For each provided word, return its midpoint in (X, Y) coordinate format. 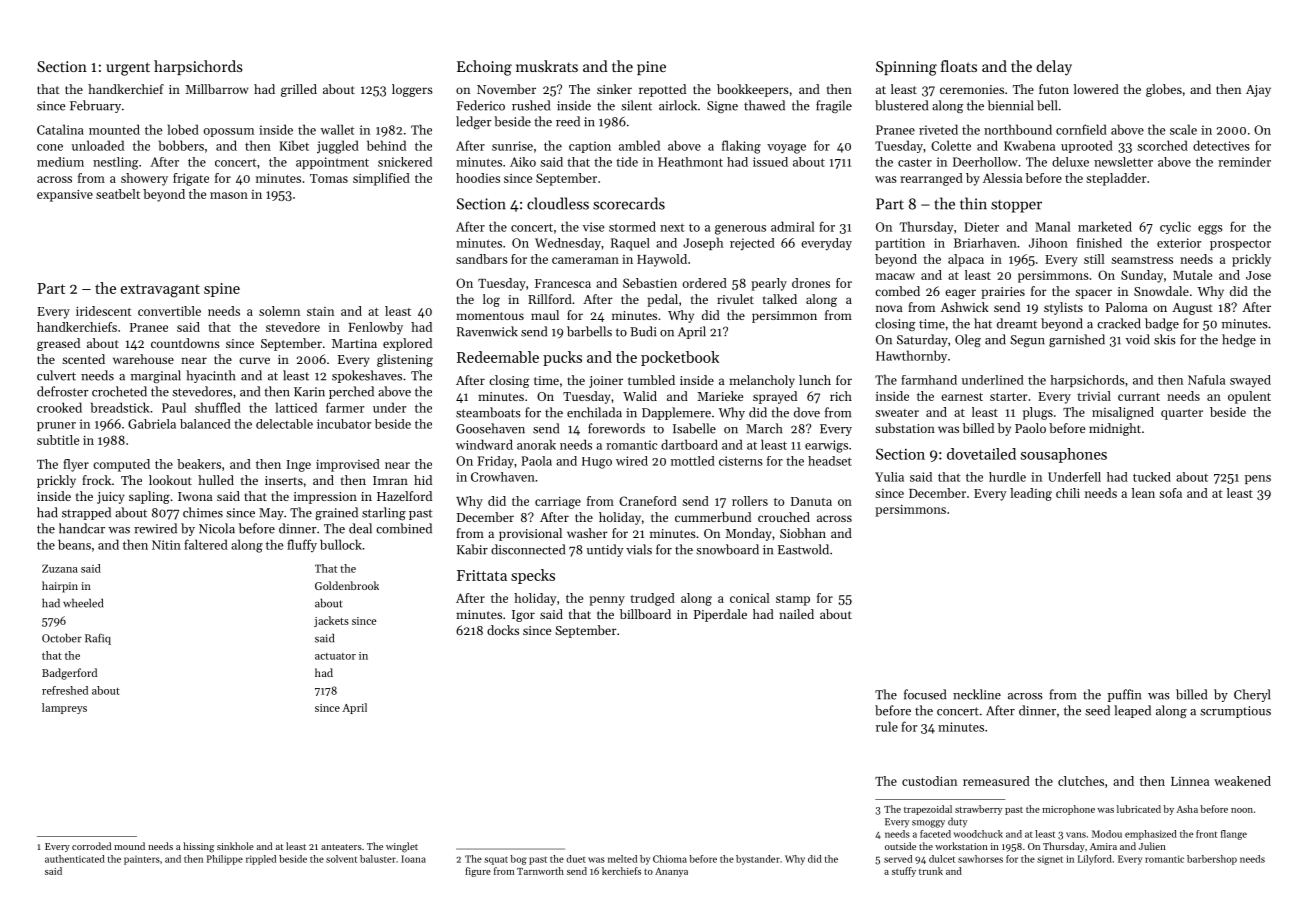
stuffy (904, 872)
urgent (128, 69)
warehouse (143, 359)
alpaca (966, 260)
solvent (341, 859)
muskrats (547, 66)
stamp (793, 600)
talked (780, 299)
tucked (1152, 477)
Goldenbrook (347, 585)
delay (1054, 68)
